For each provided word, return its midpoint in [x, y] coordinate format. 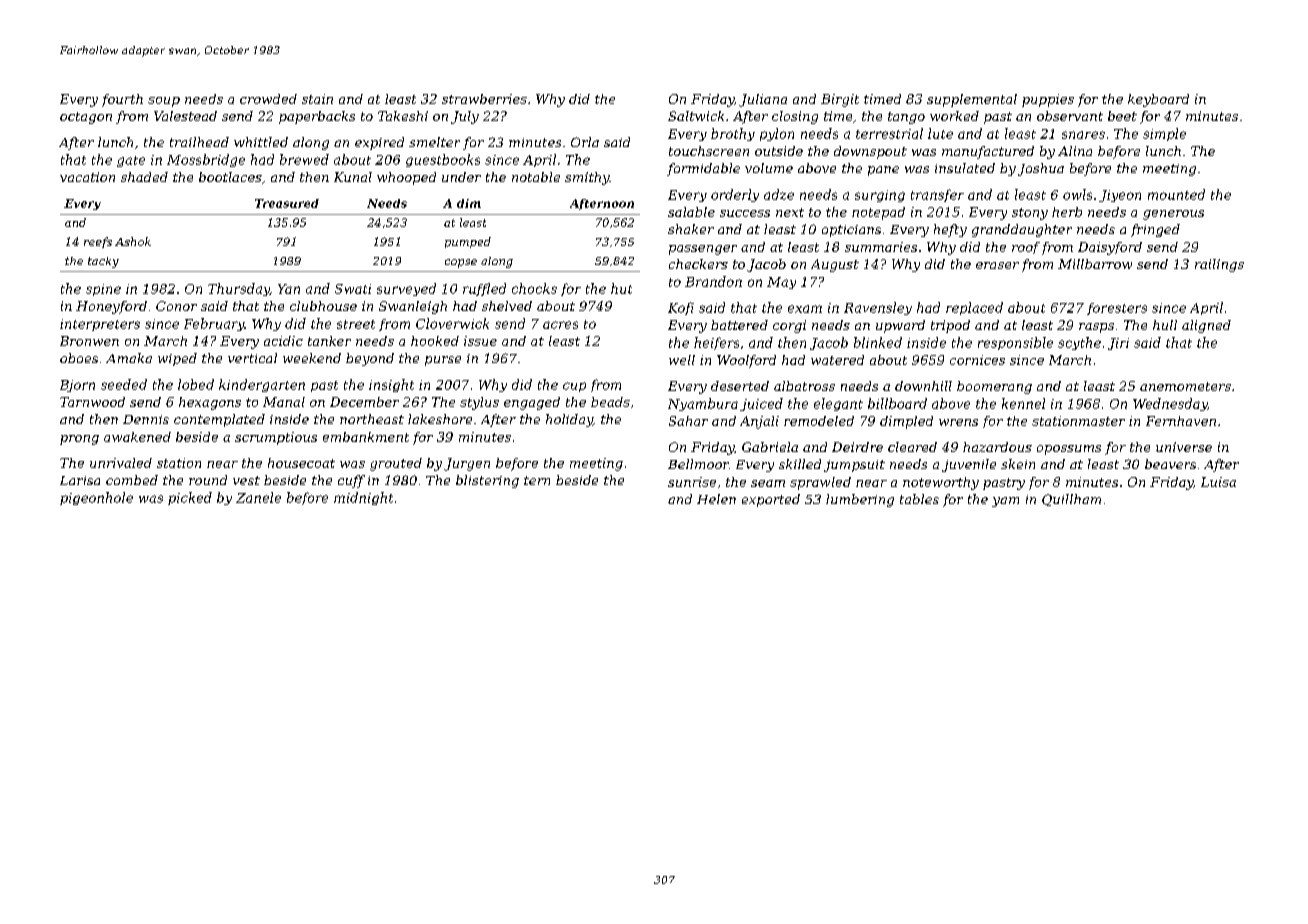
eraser [997, 265]
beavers [1170, 464]
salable [691, 212]
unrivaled [121, 463]
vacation [87, 177]
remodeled [819, 421]
